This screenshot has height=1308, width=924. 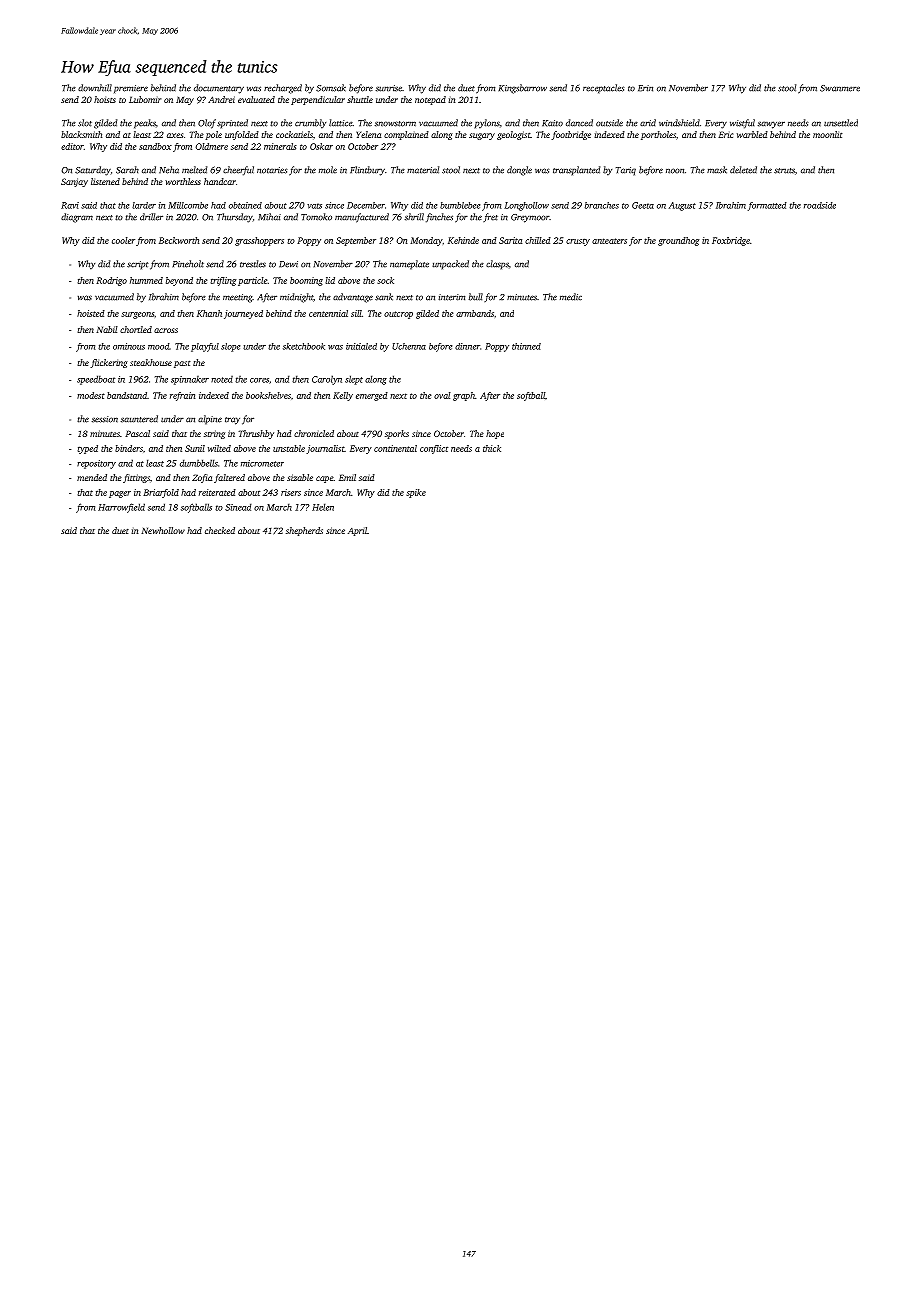 What do you see at coordinates (220, 530) in the screenshot?
I see `checked` at bounding box center [220, 530].
